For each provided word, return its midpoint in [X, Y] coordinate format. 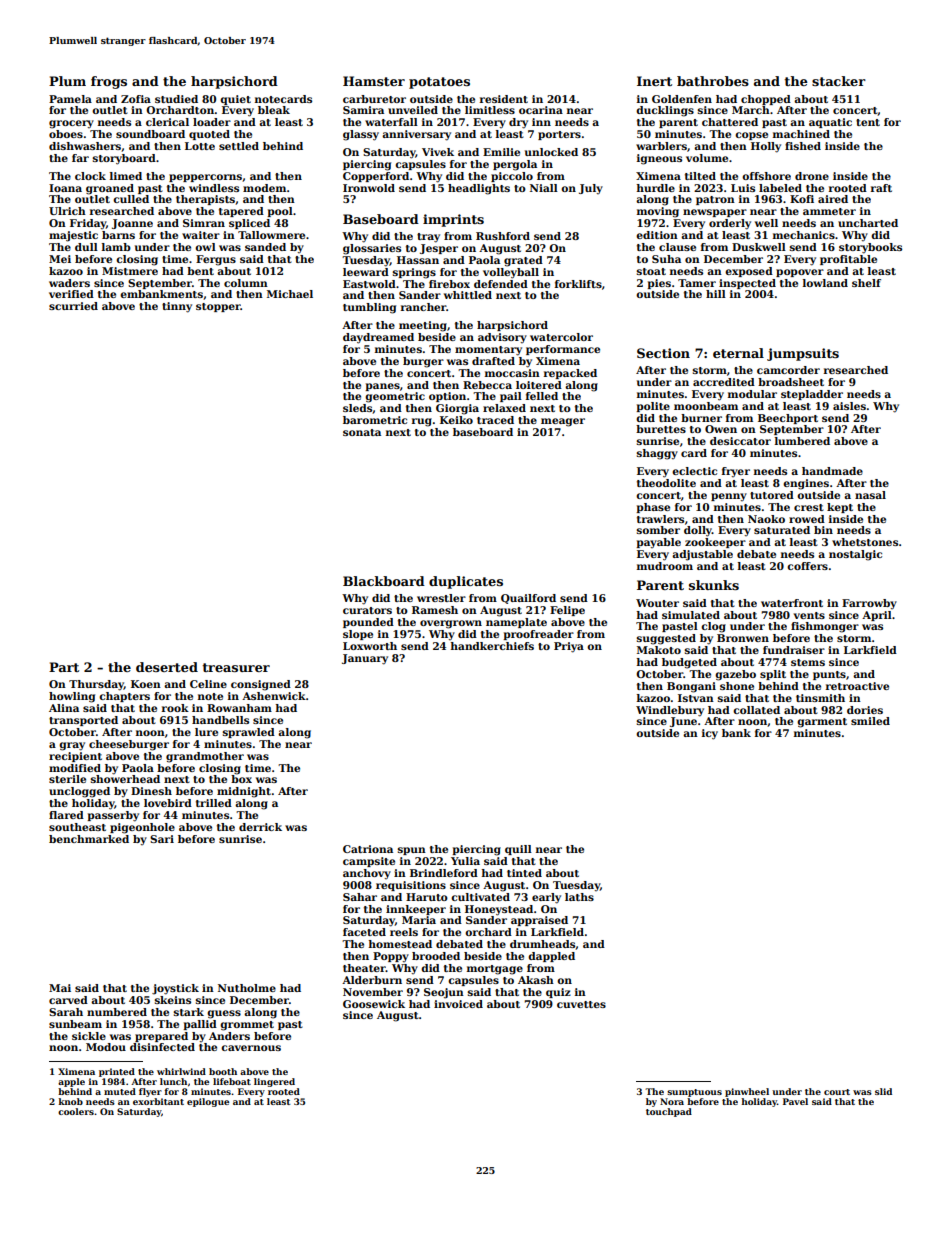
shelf [866, 283]
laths [579, 897]
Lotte [200, 146]
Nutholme [247, 988]
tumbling [369, 308]
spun [412, 851]
